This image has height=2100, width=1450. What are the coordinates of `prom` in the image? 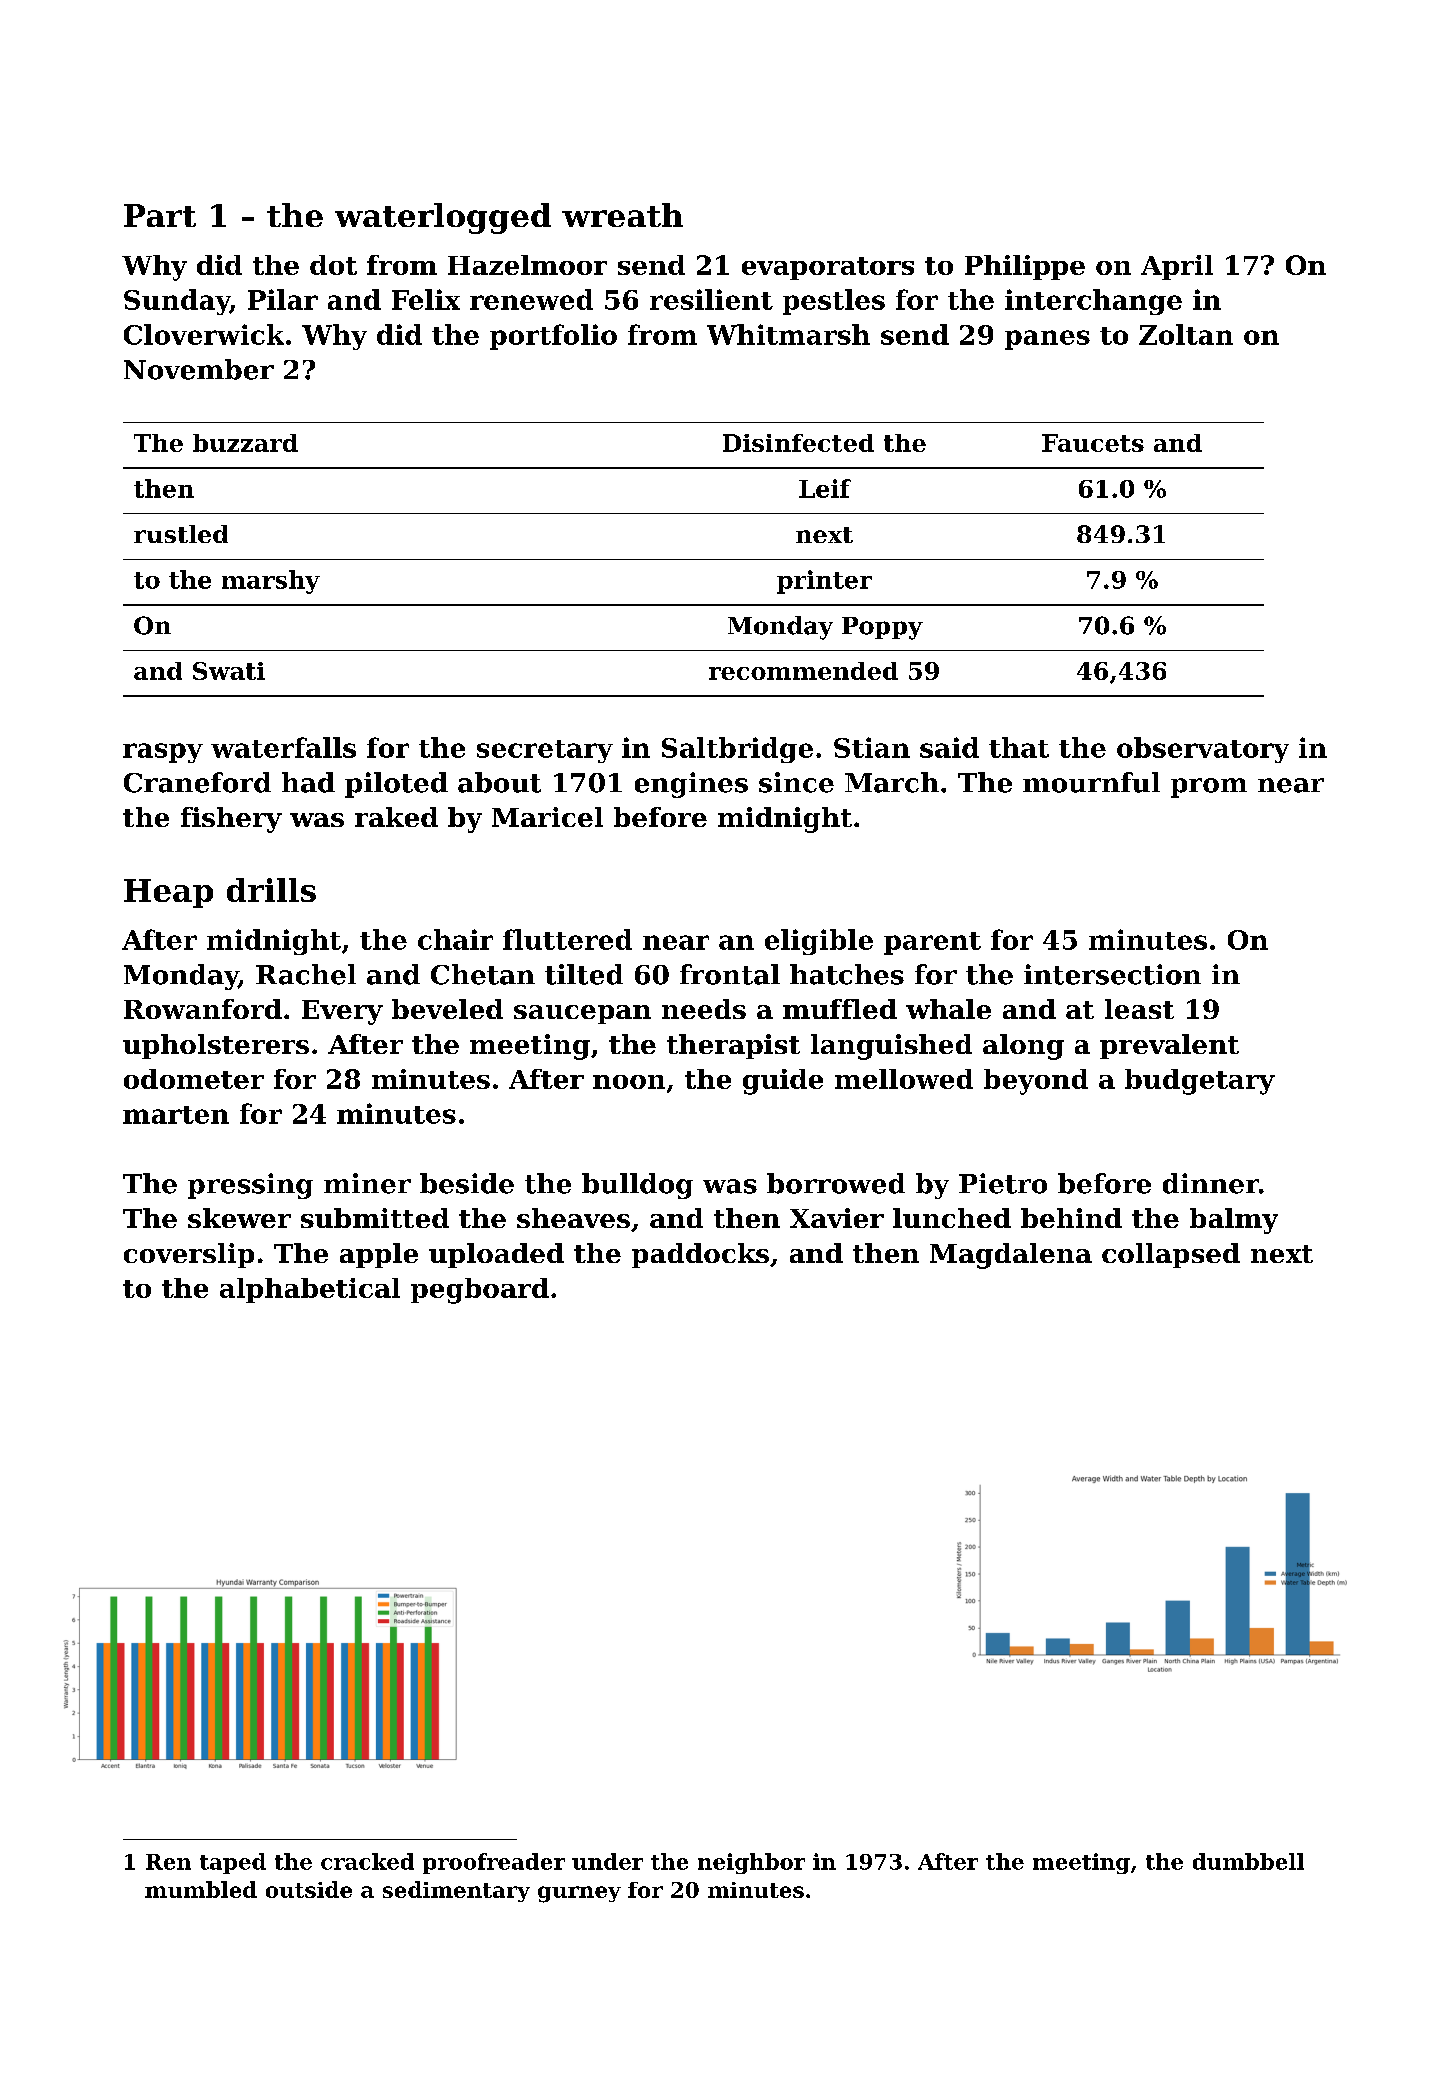 It's located at (1209, 788).
